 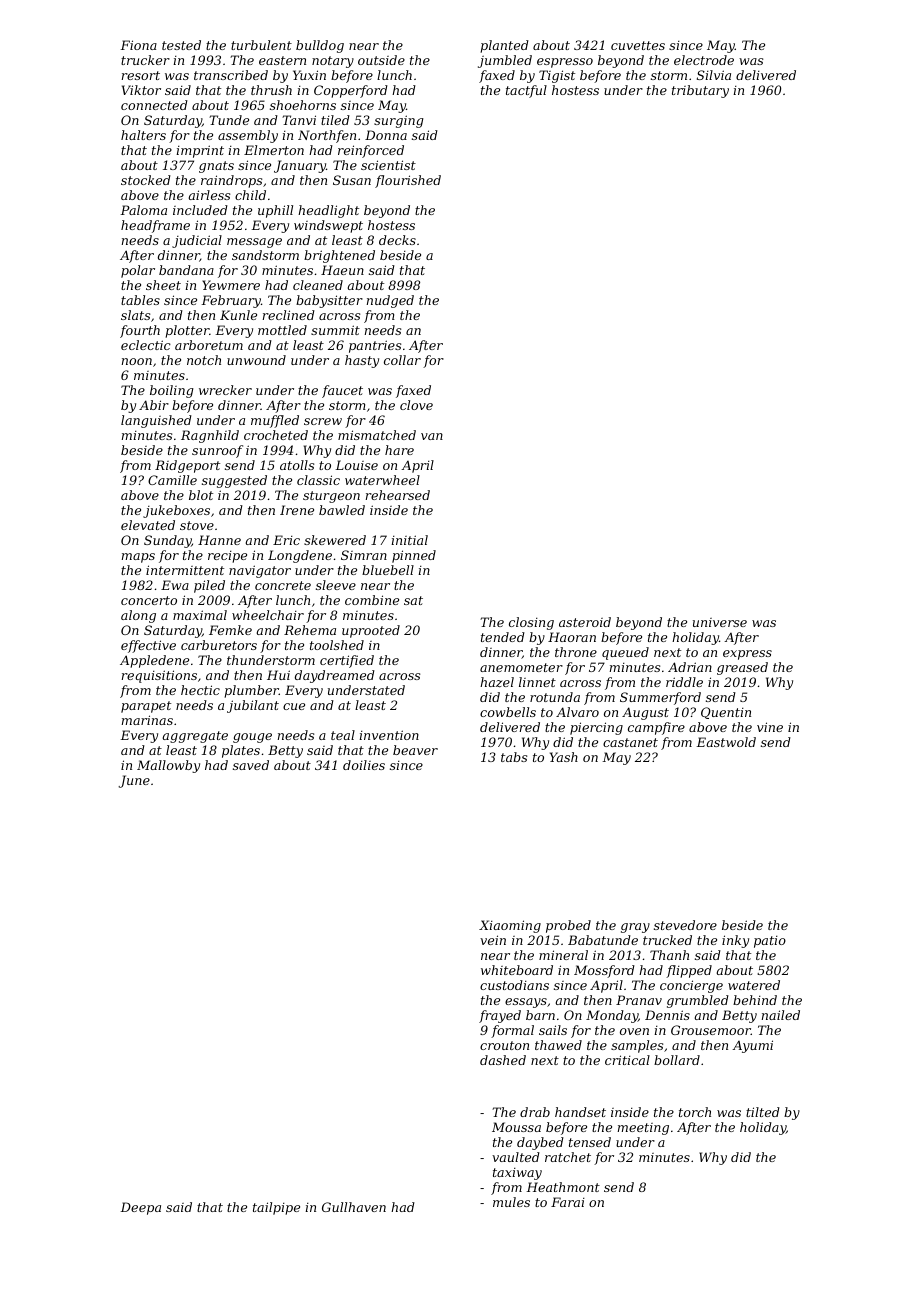 What do you see at coordinates (526, 91) in the image?
I see `tactful` at bounding box center [526, 91].
